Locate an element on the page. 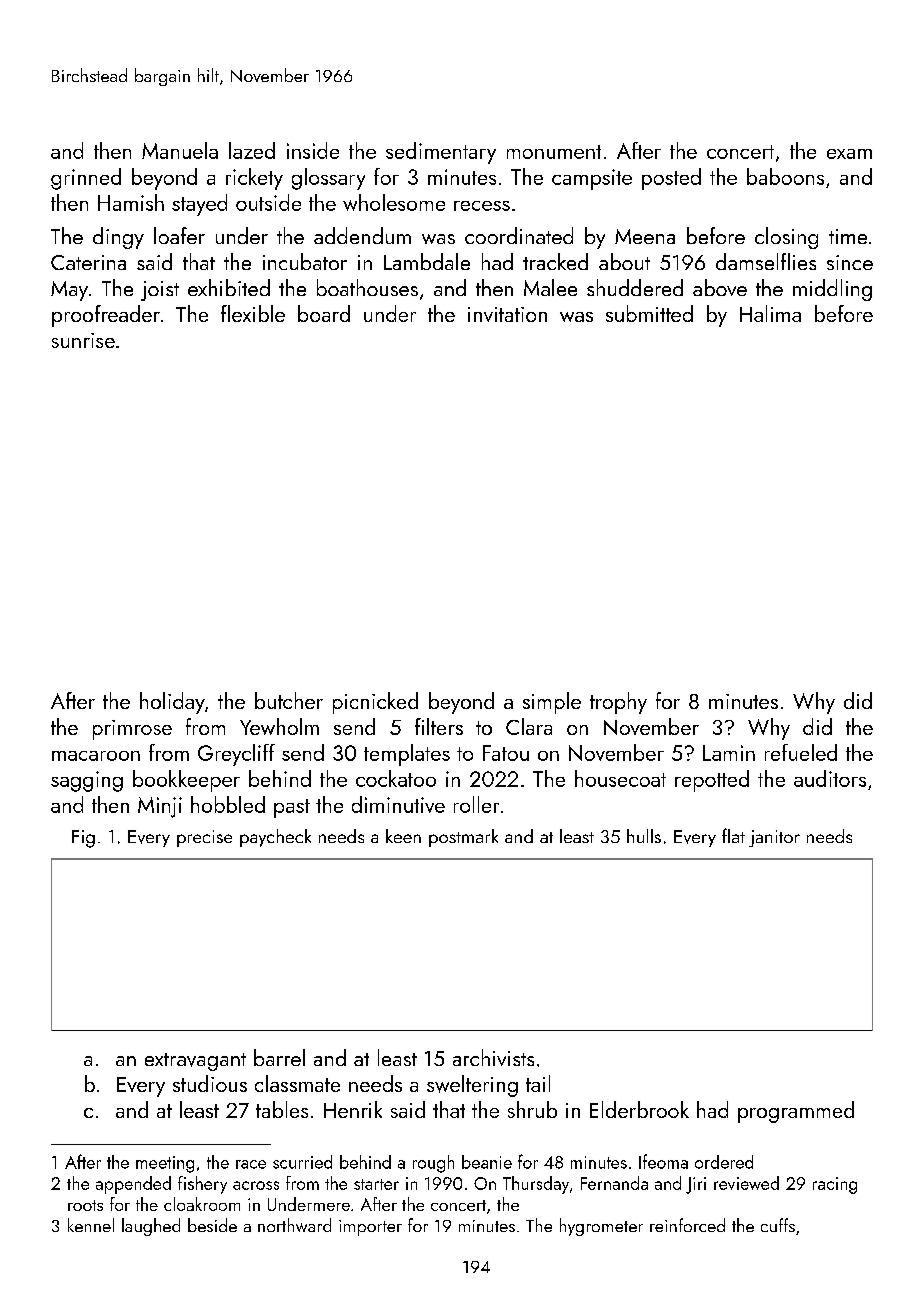  Lamin is located at coordinates (729, 753).
